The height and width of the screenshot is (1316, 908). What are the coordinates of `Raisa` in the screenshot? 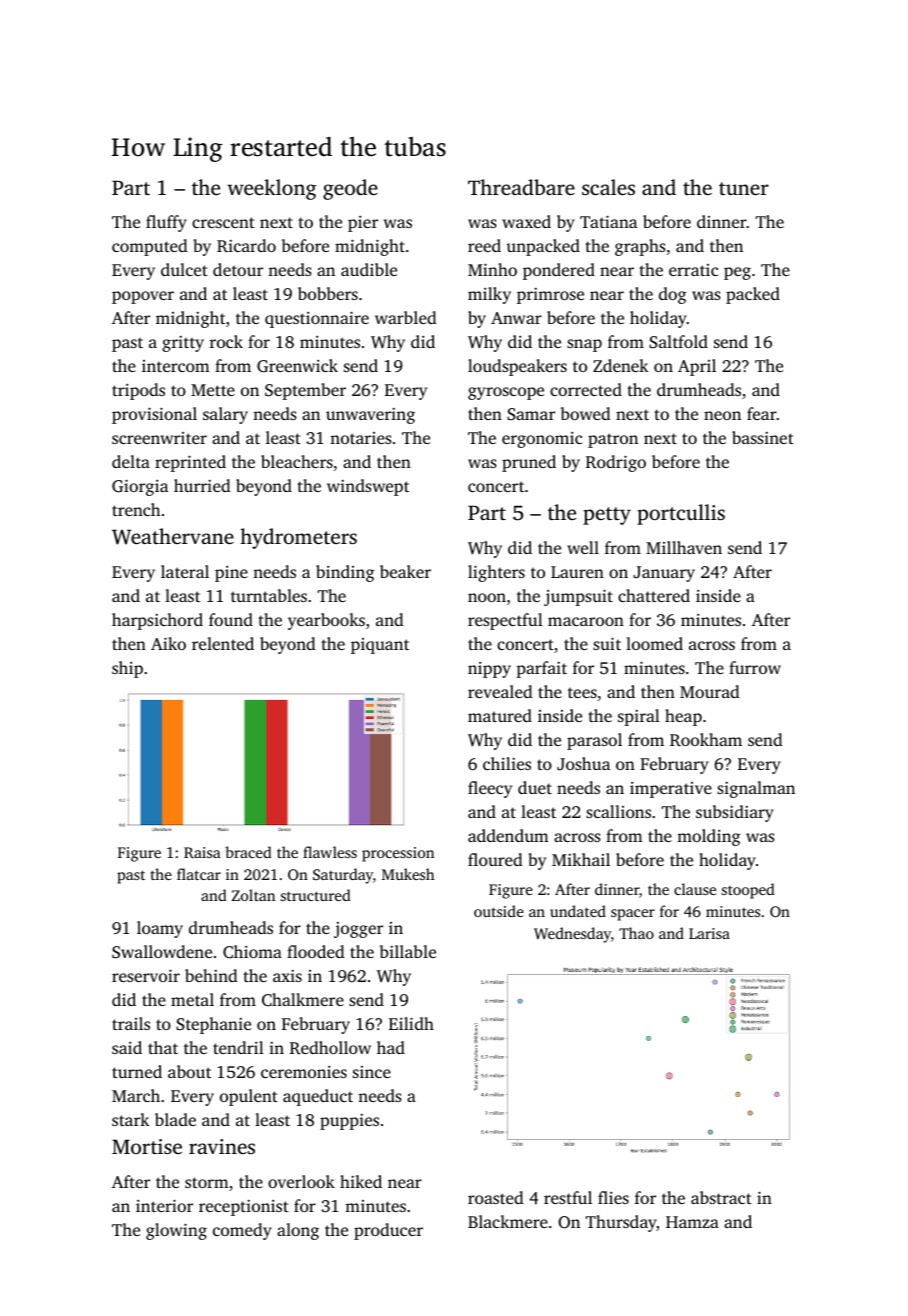 It's located at (202, 852).
